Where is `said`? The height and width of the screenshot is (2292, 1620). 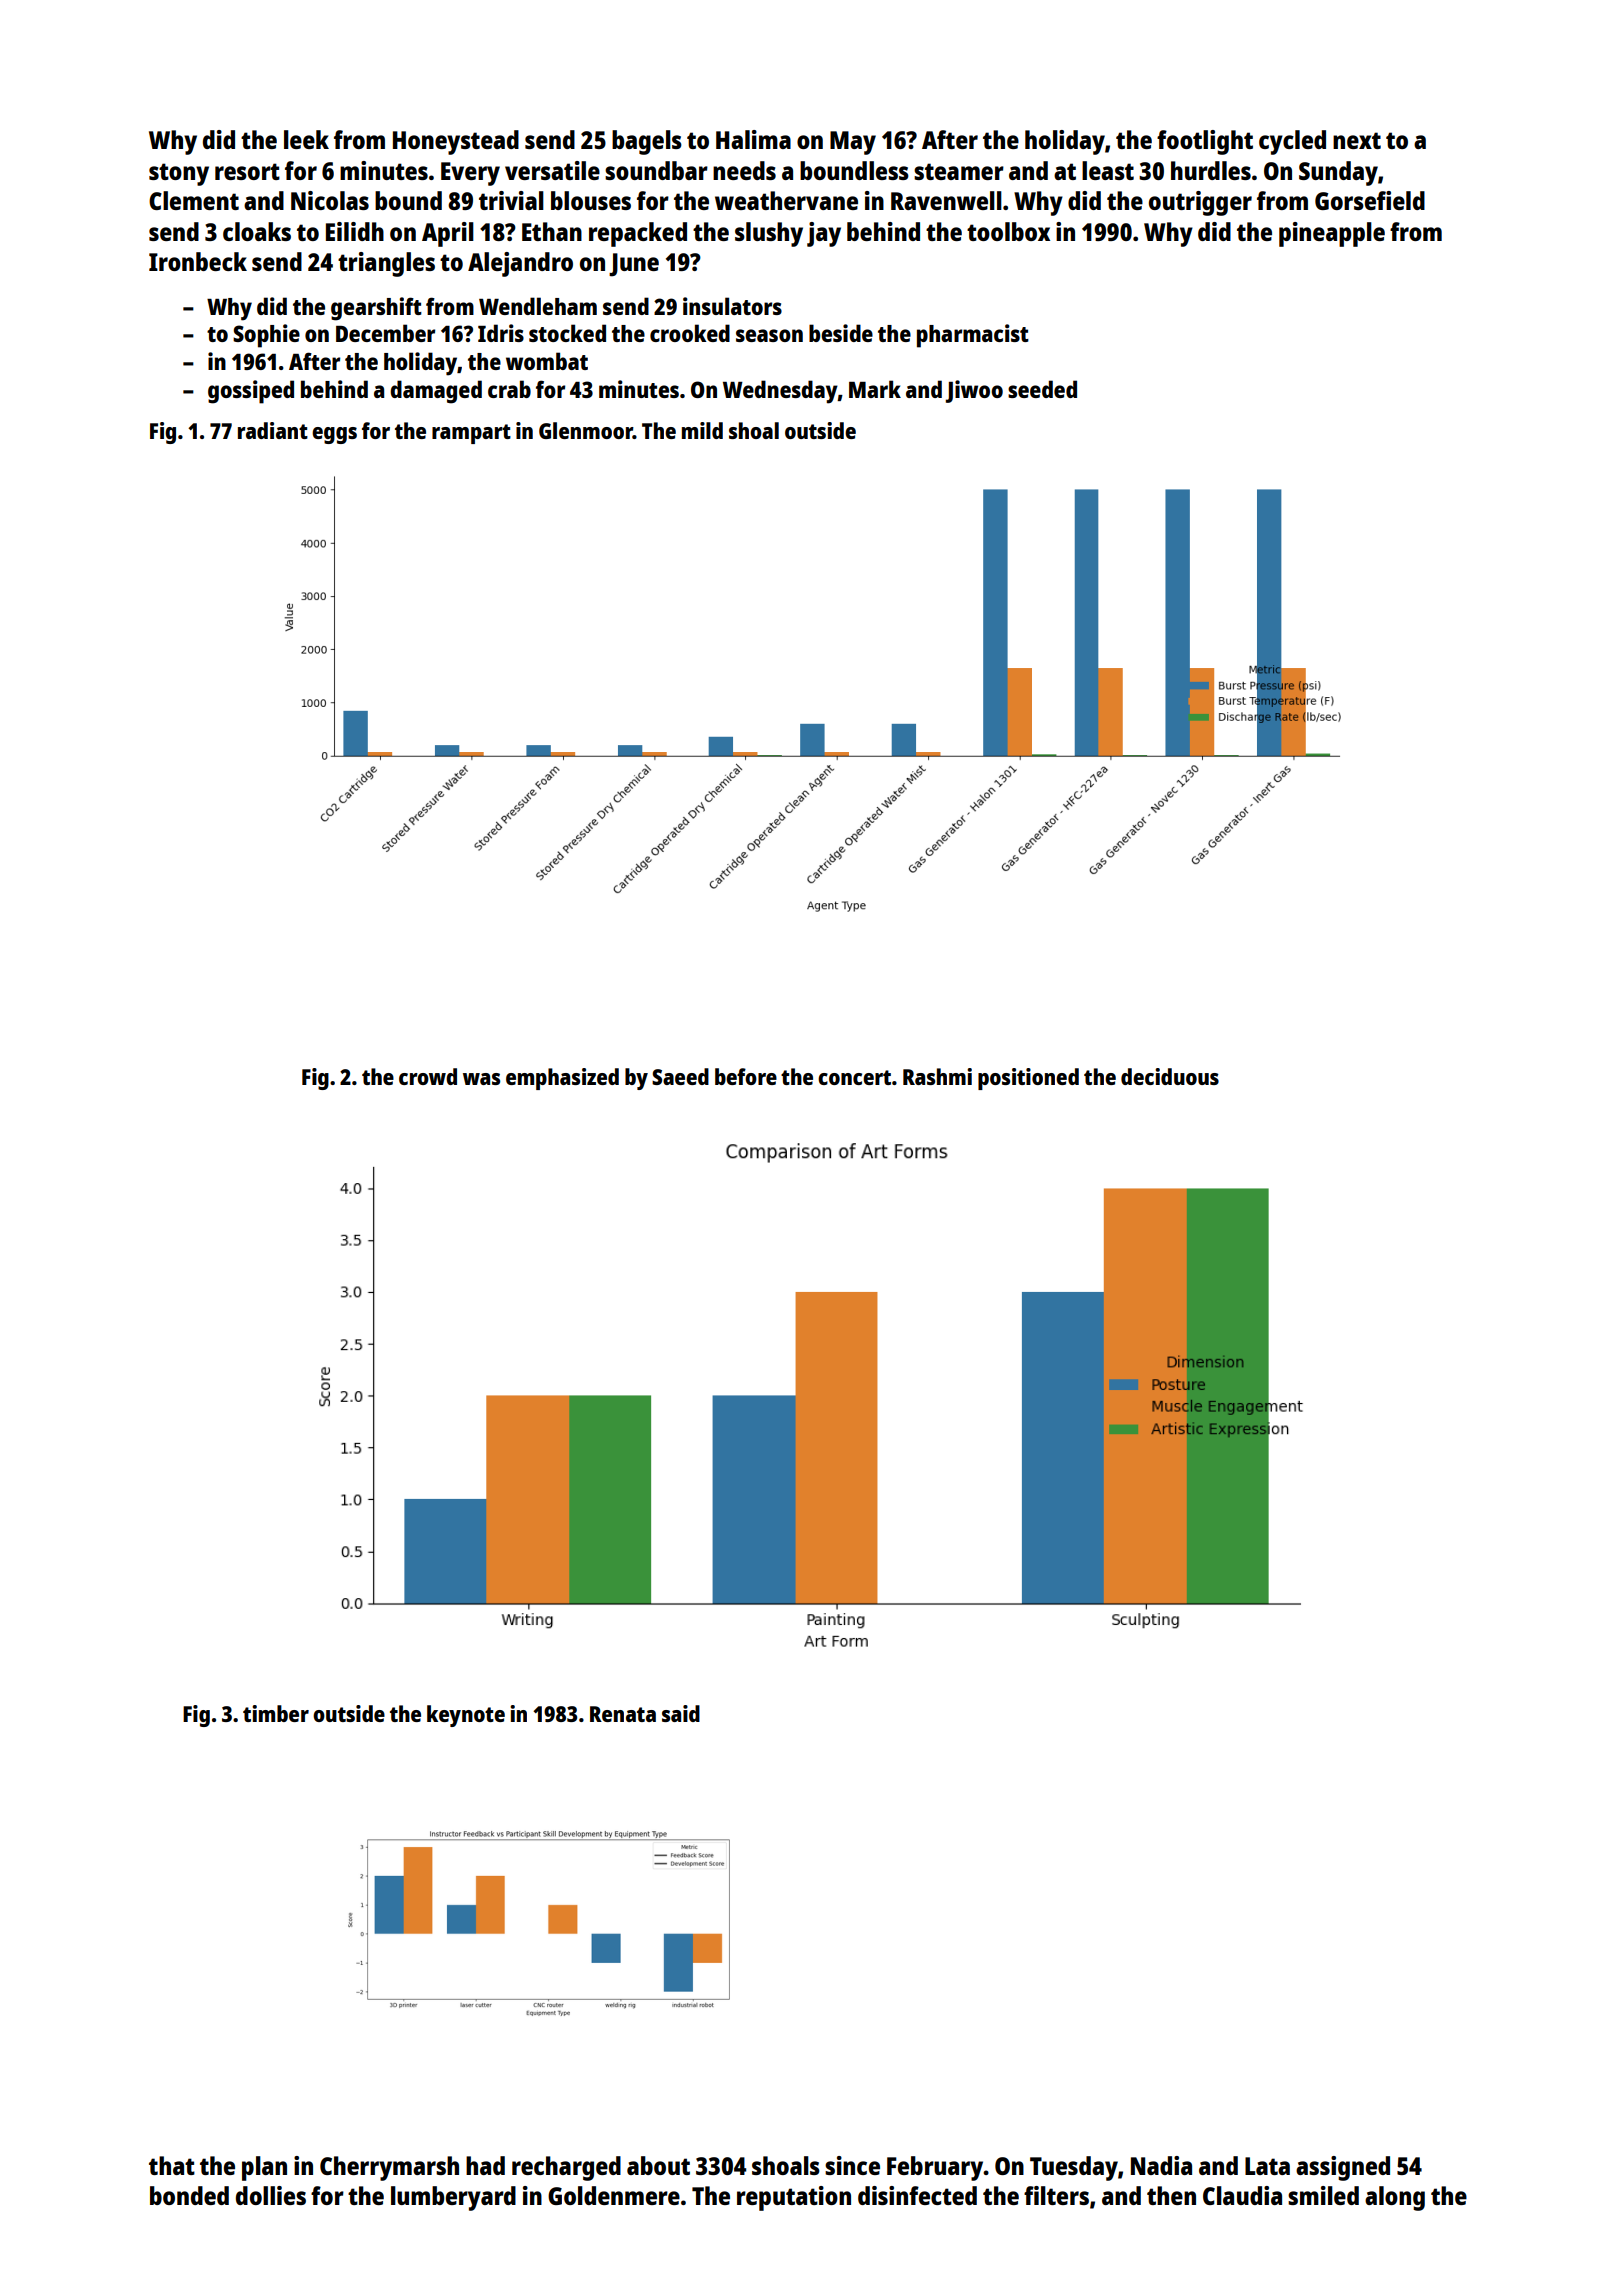
said is located at coordinates (681, 1713).
